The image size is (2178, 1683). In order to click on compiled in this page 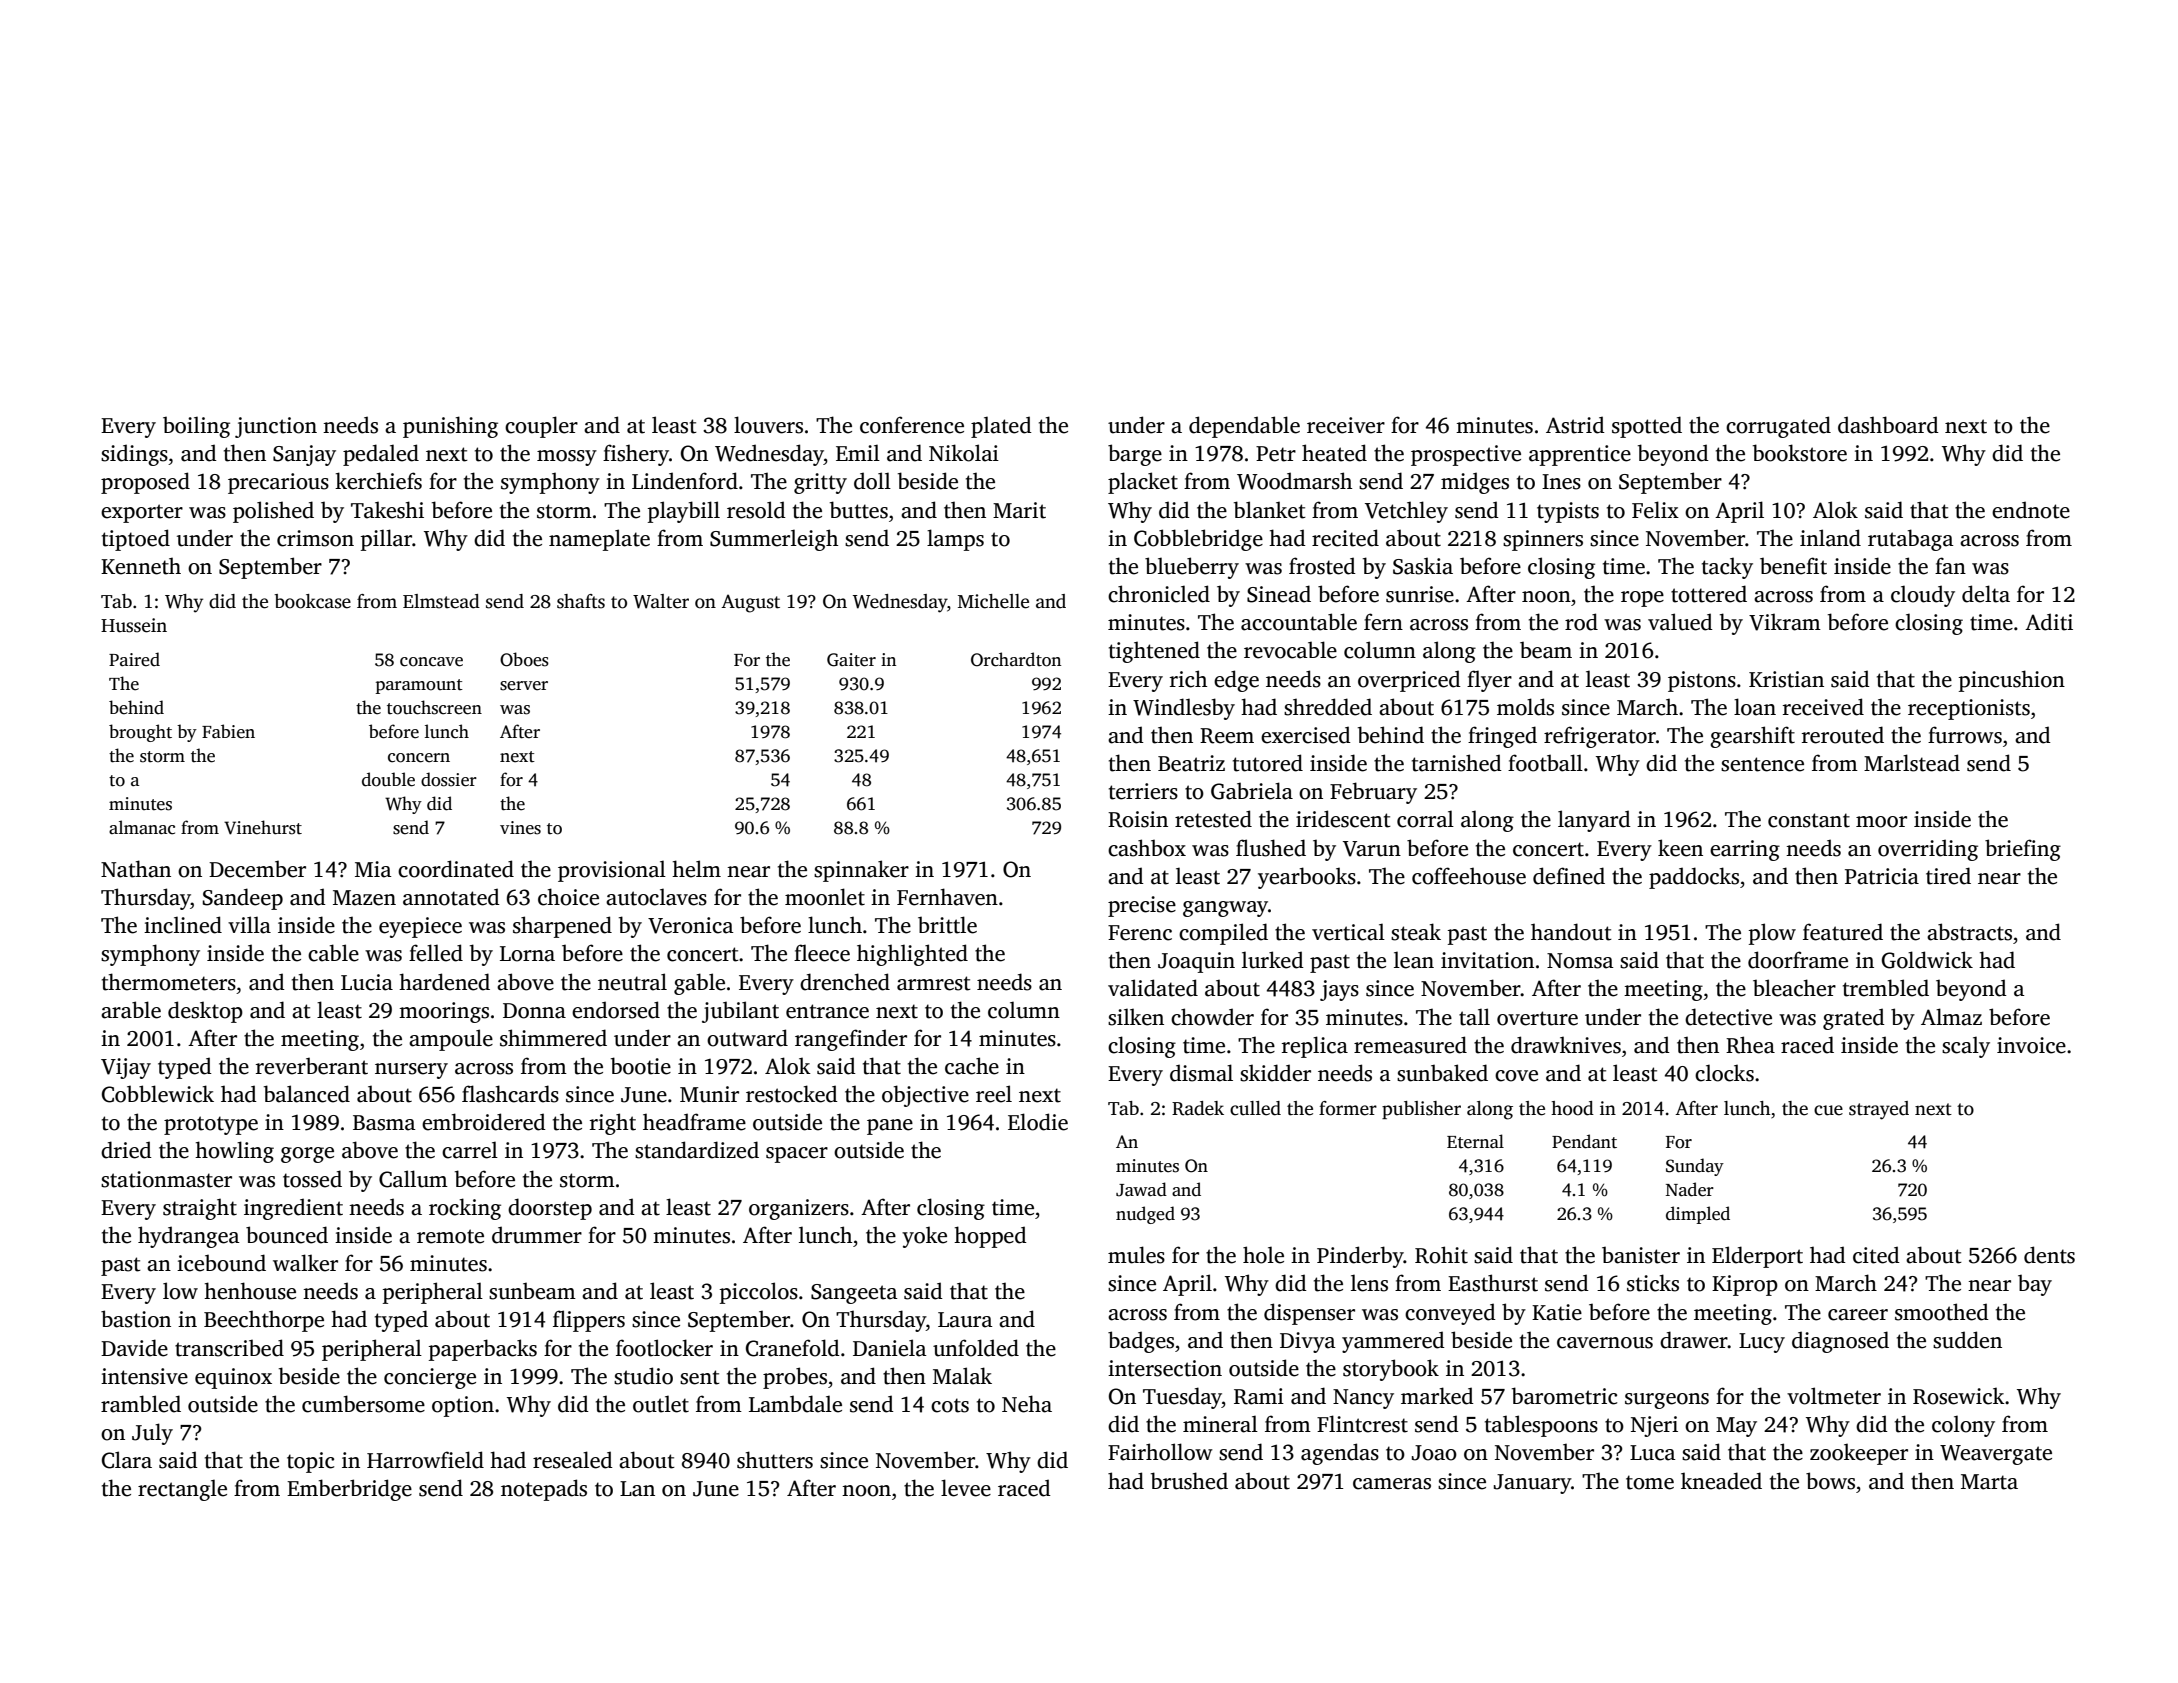, I will do `click(1223, 934)`.
